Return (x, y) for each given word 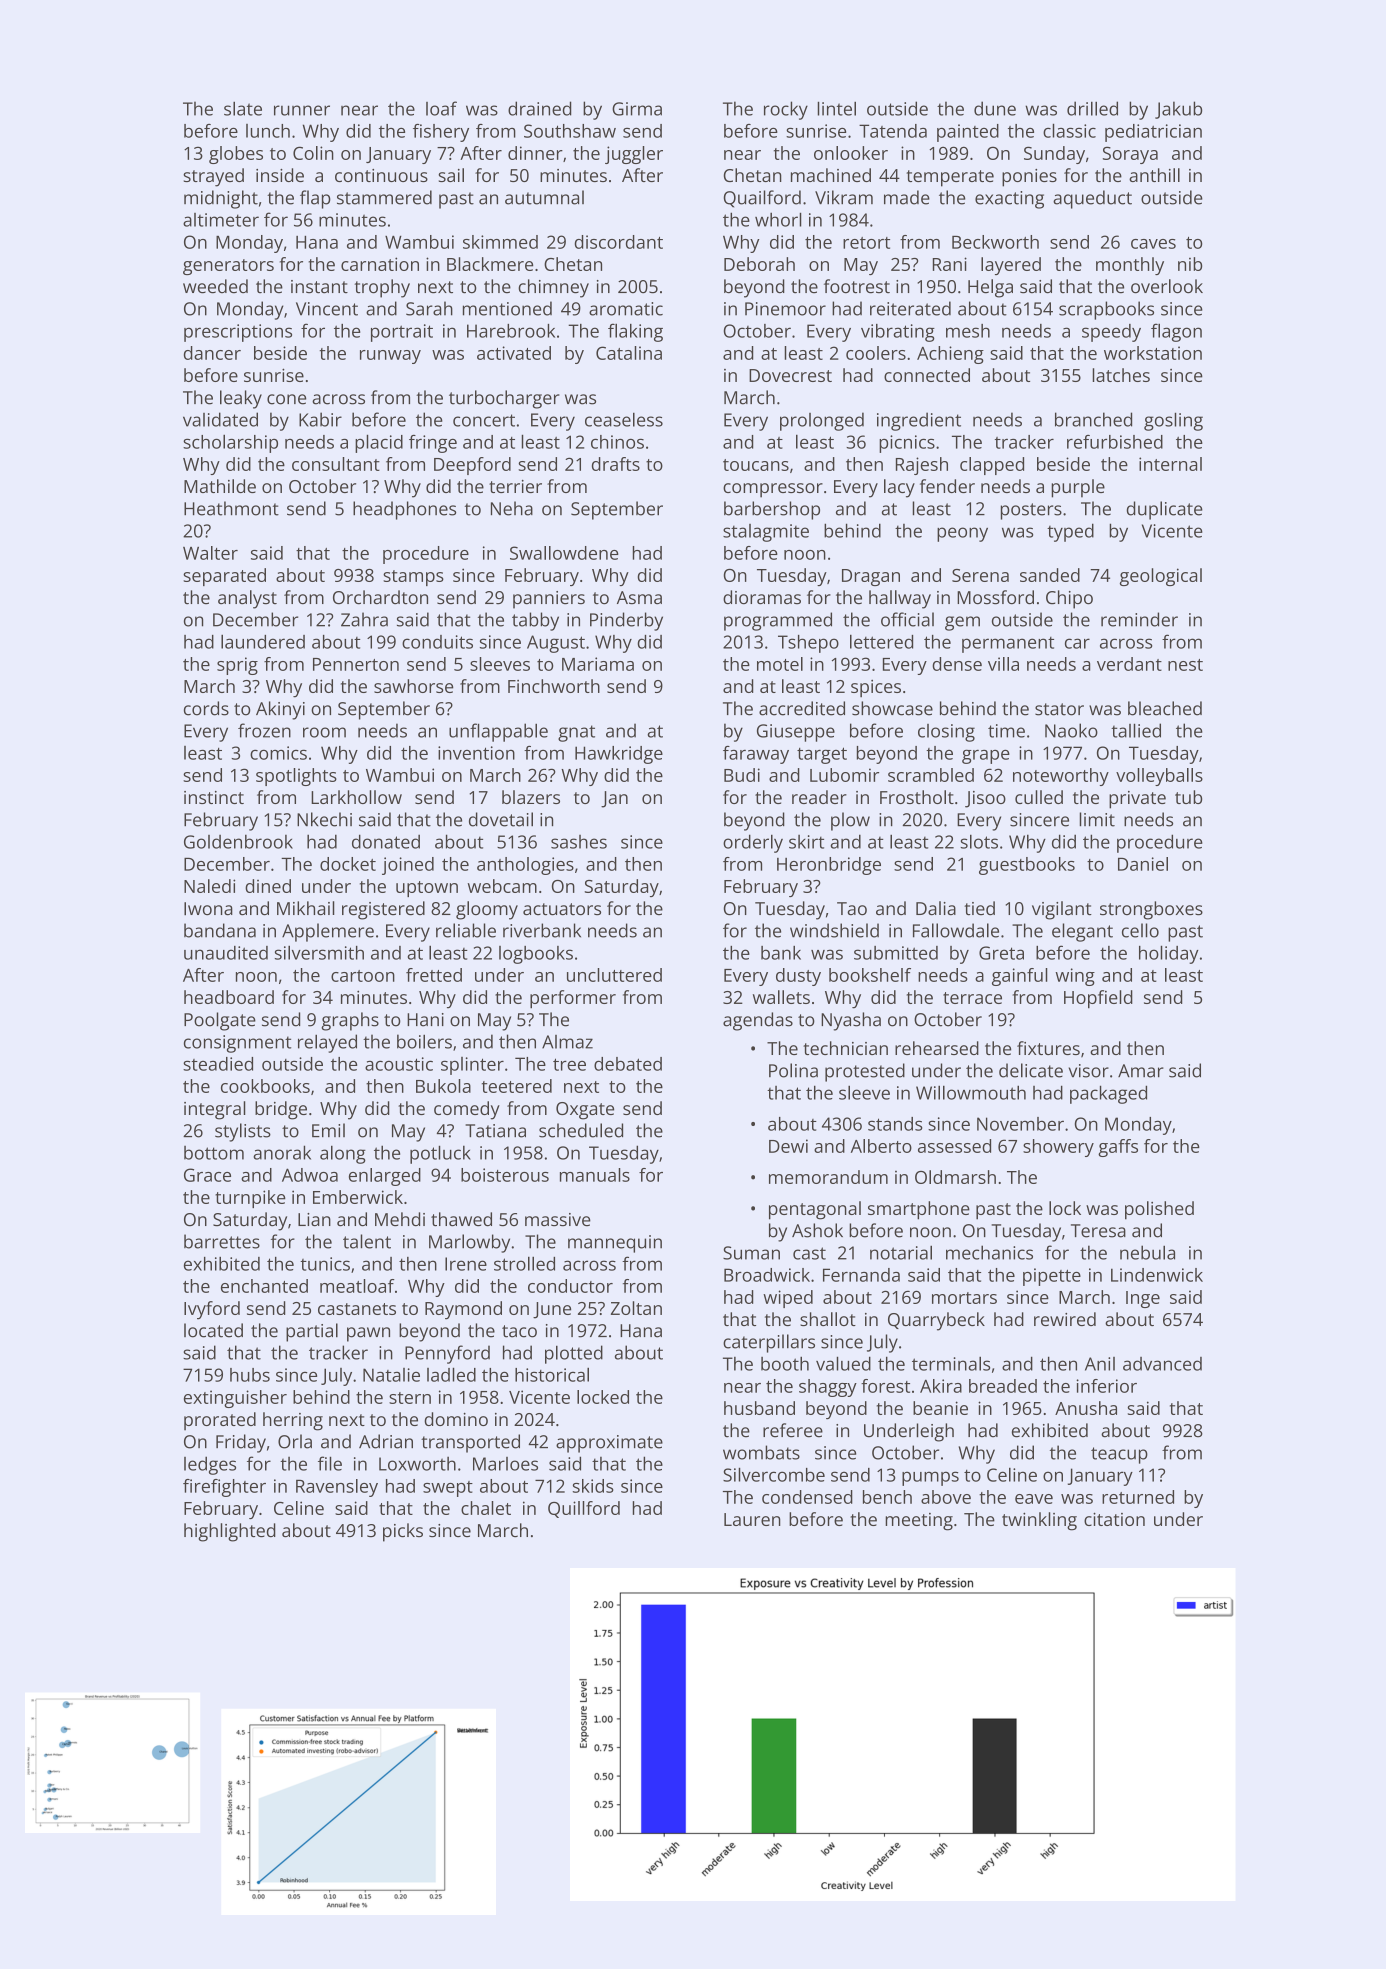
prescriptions (238, 333)
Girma (637, 109)
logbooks (536, 955)
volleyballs (1159, 777)
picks (403, 1532)
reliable (466, 930)
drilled (1092, 108)
